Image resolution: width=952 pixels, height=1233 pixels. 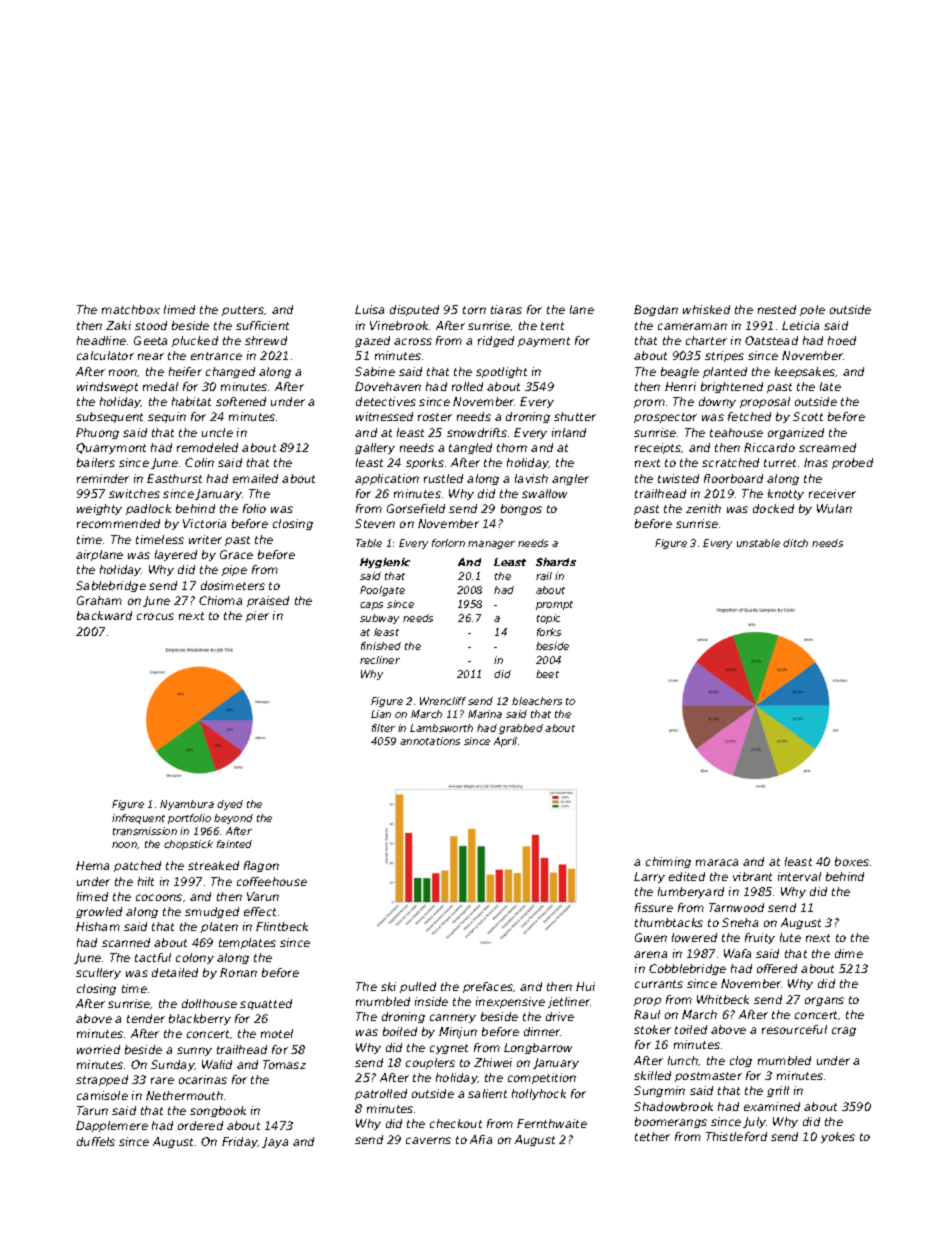 I want to click on Riccardo, so click(x=769, y=447).
